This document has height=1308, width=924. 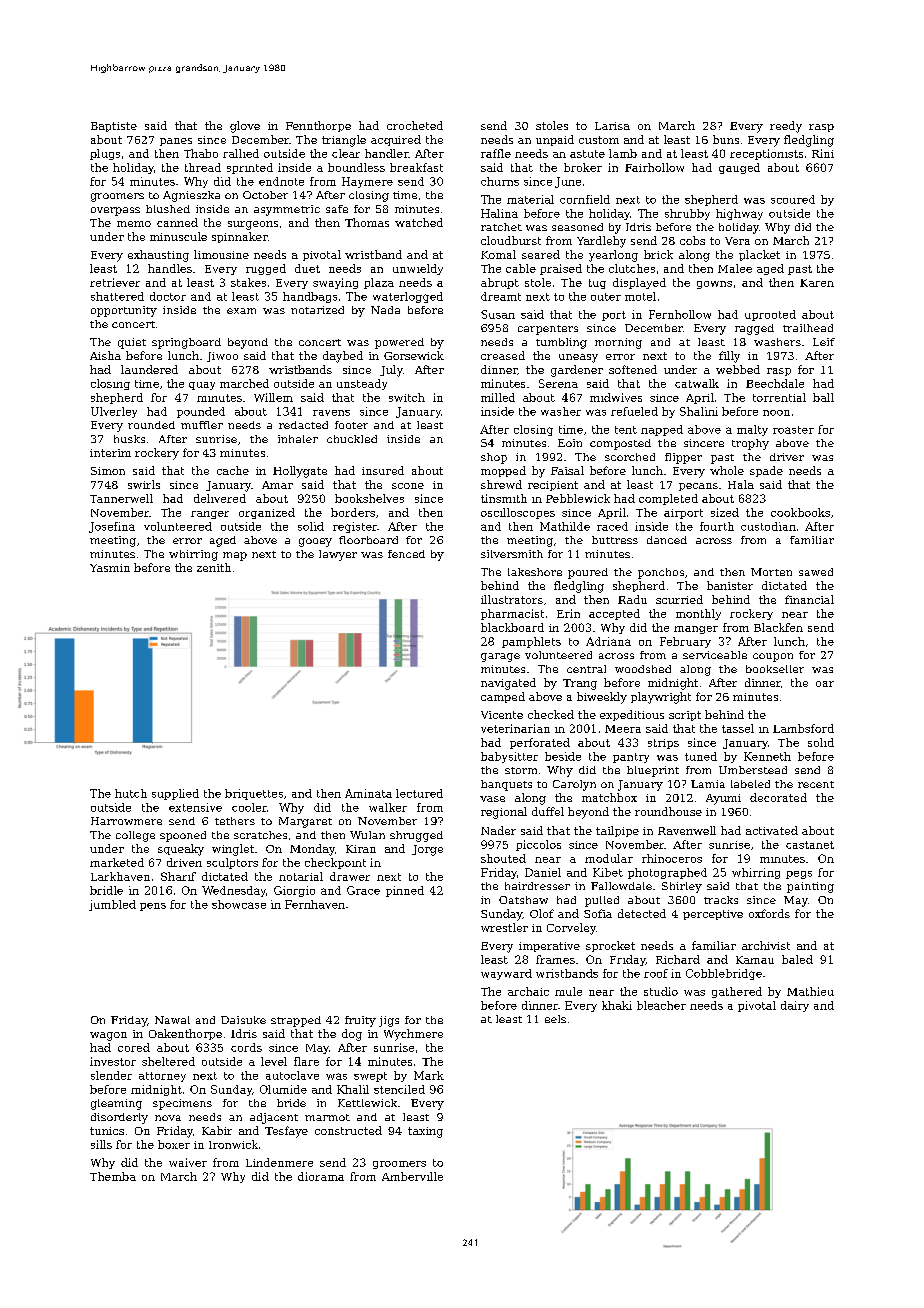 I want to click on Halina, so click(x=499, y=213).
